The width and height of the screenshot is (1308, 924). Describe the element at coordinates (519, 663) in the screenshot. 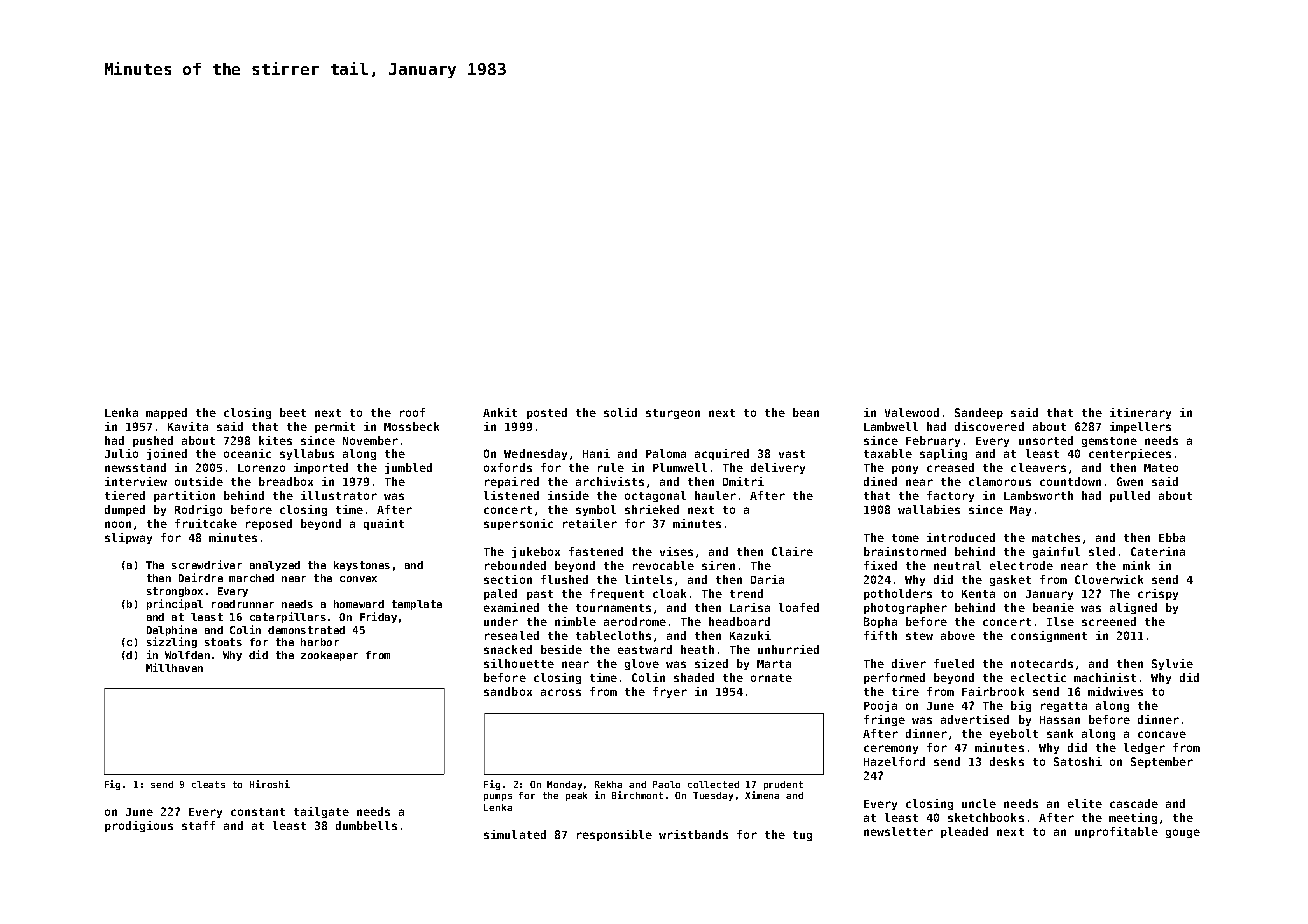

I see `silhouette` at that location.
